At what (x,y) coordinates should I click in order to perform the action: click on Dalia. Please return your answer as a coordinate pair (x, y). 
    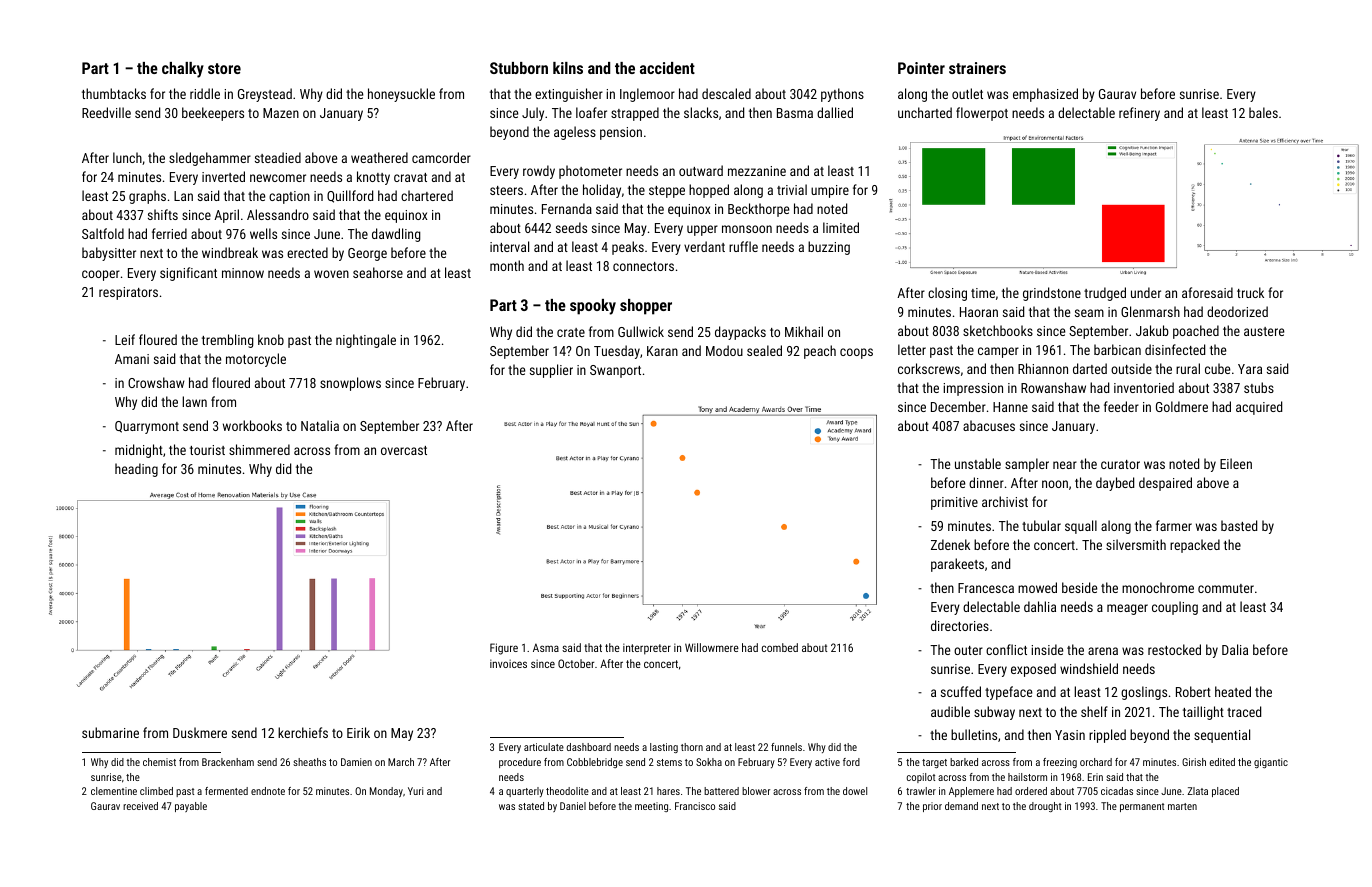
    Looking at the image, I should click on (1235, 649).
